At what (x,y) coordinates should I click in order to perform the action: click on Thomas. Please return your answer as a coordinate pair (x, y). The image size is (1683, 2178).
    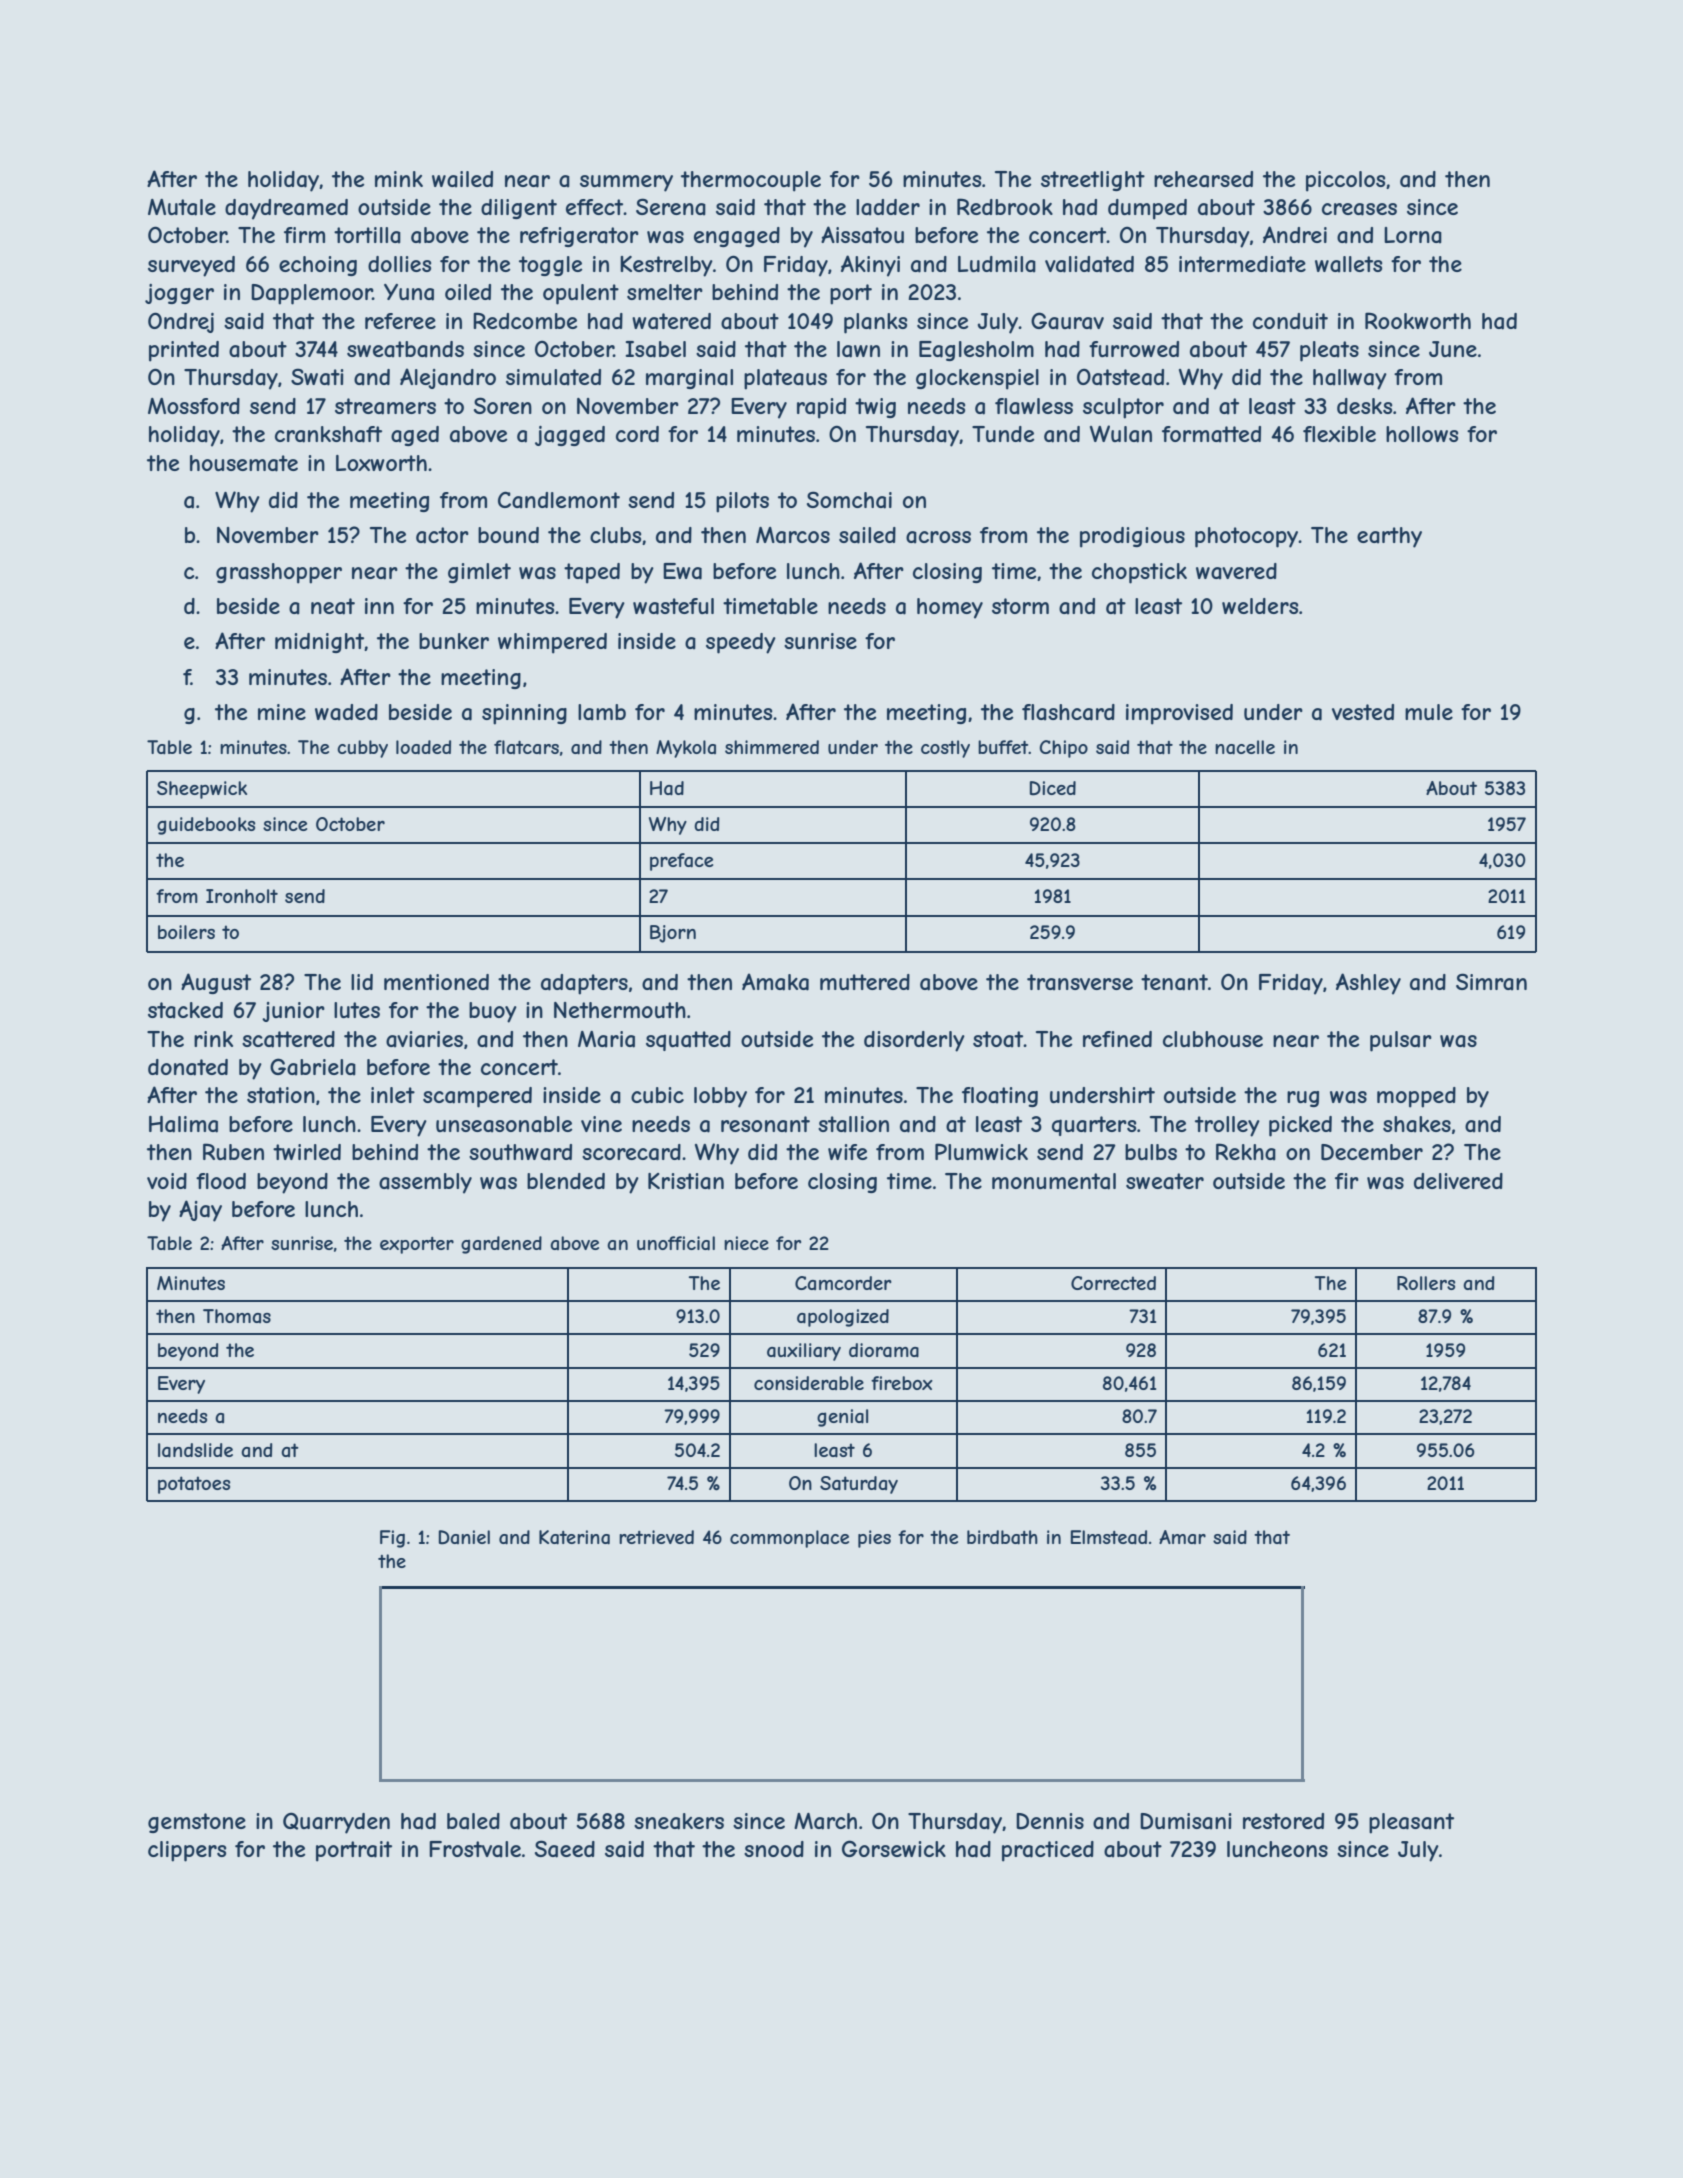
    Looking at the image, I should click on (237, 1316).
